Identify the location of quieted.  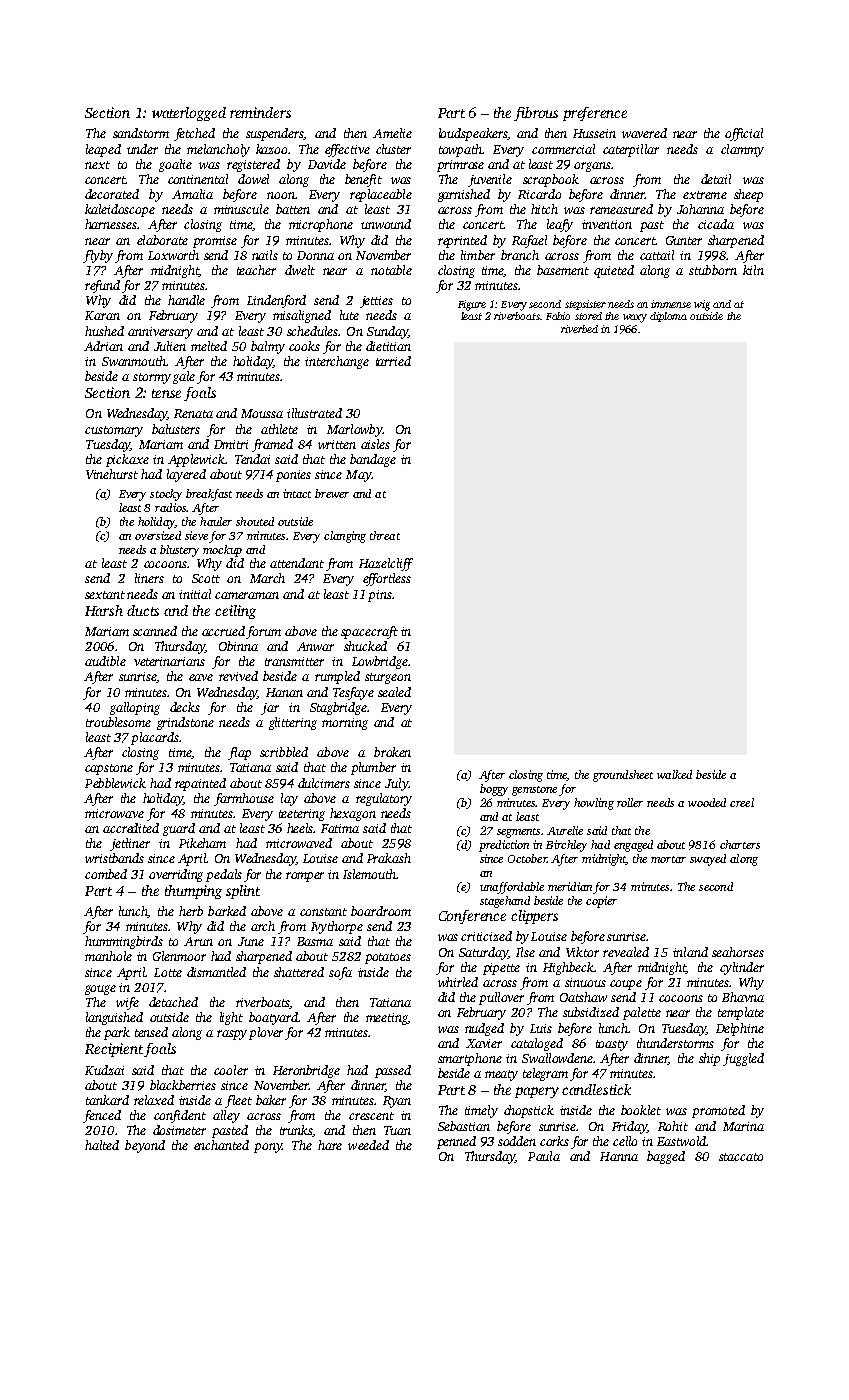
(614, 271).
